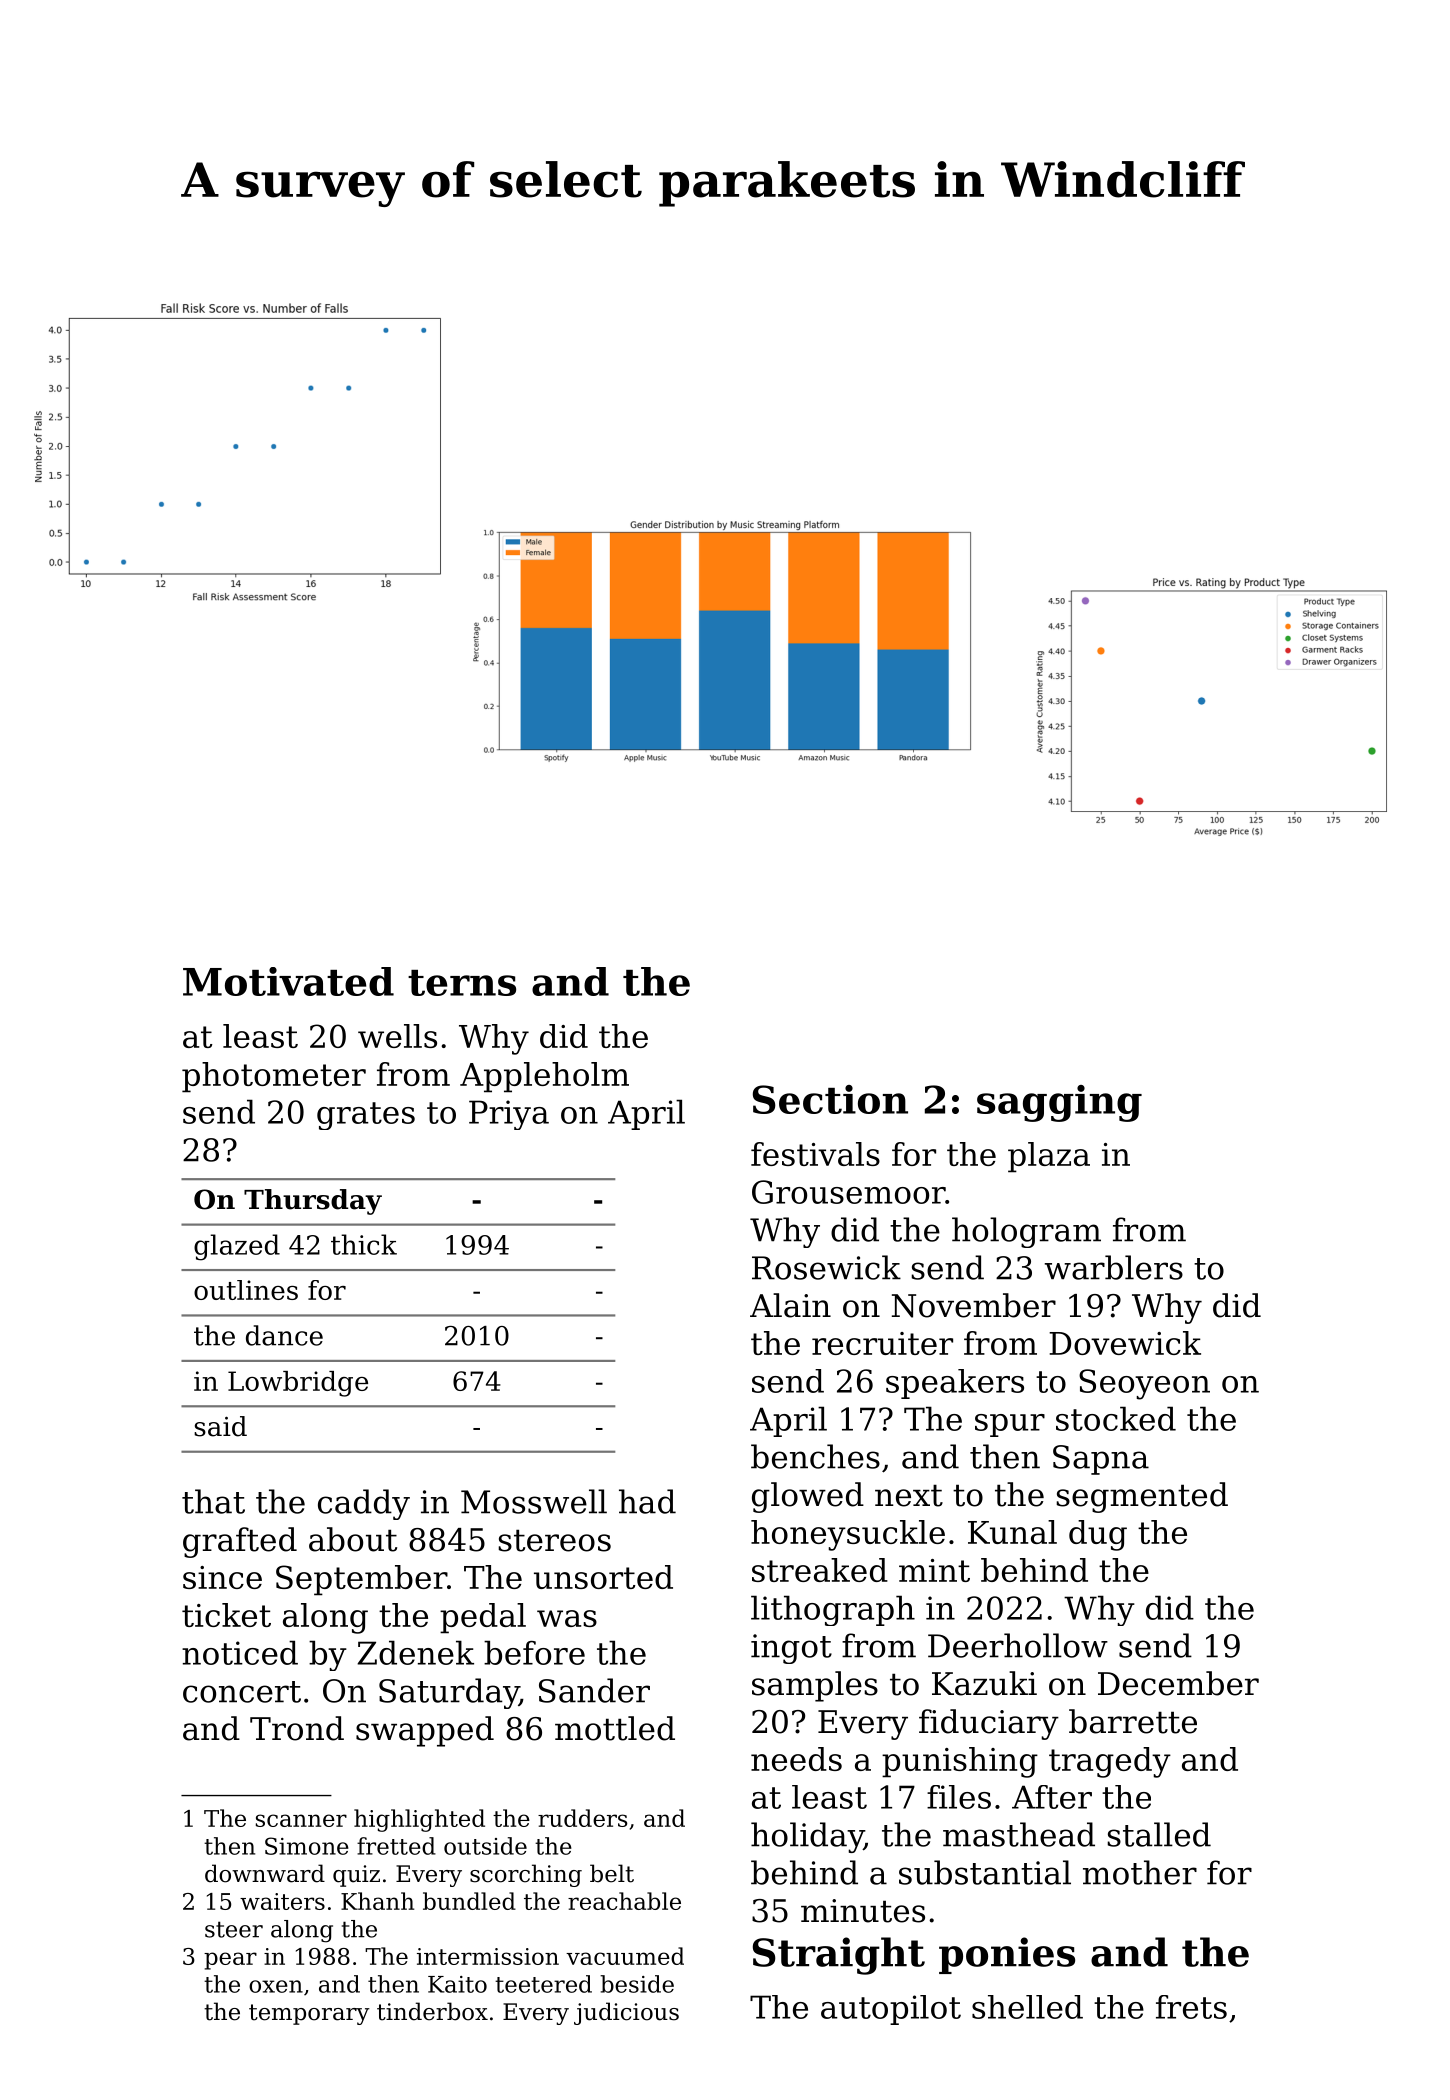  What do you see at coordinates (1059, 1103) in the screenshot?
I see `sagging` at bounding box center [1059, 1103].
